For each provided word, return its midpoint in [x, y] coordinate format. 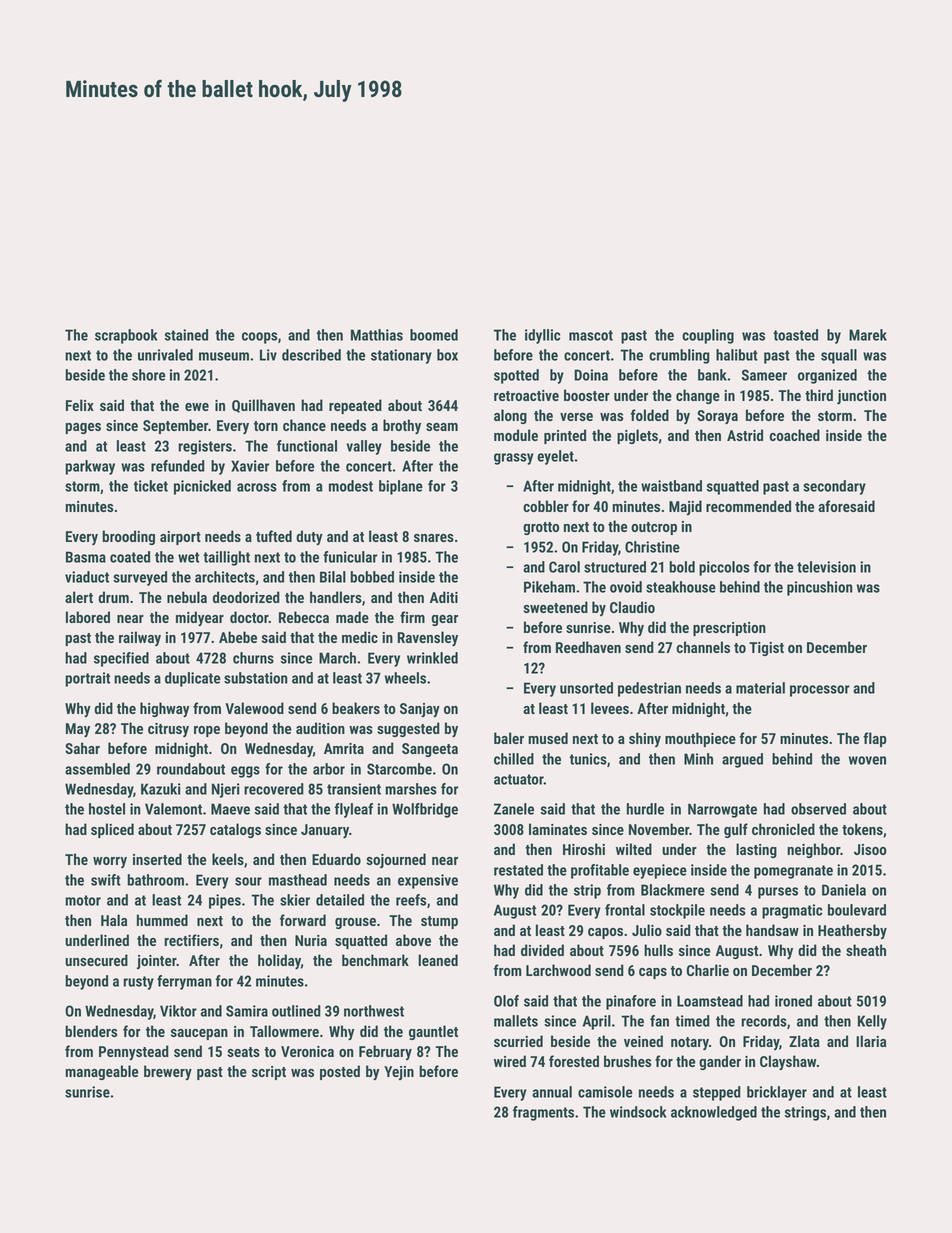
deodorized [246, 597]
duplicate [192, 679]
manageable [101, 1072]
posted [340, 1072]
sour [248, 881]
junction [861, 397]
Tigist [766, 649]
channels [703, 647]
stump [439, 922]
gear [444, 620]
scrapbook [126, 336]
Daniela [844, 890]
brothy [402, 427]
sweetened [555, 607]
